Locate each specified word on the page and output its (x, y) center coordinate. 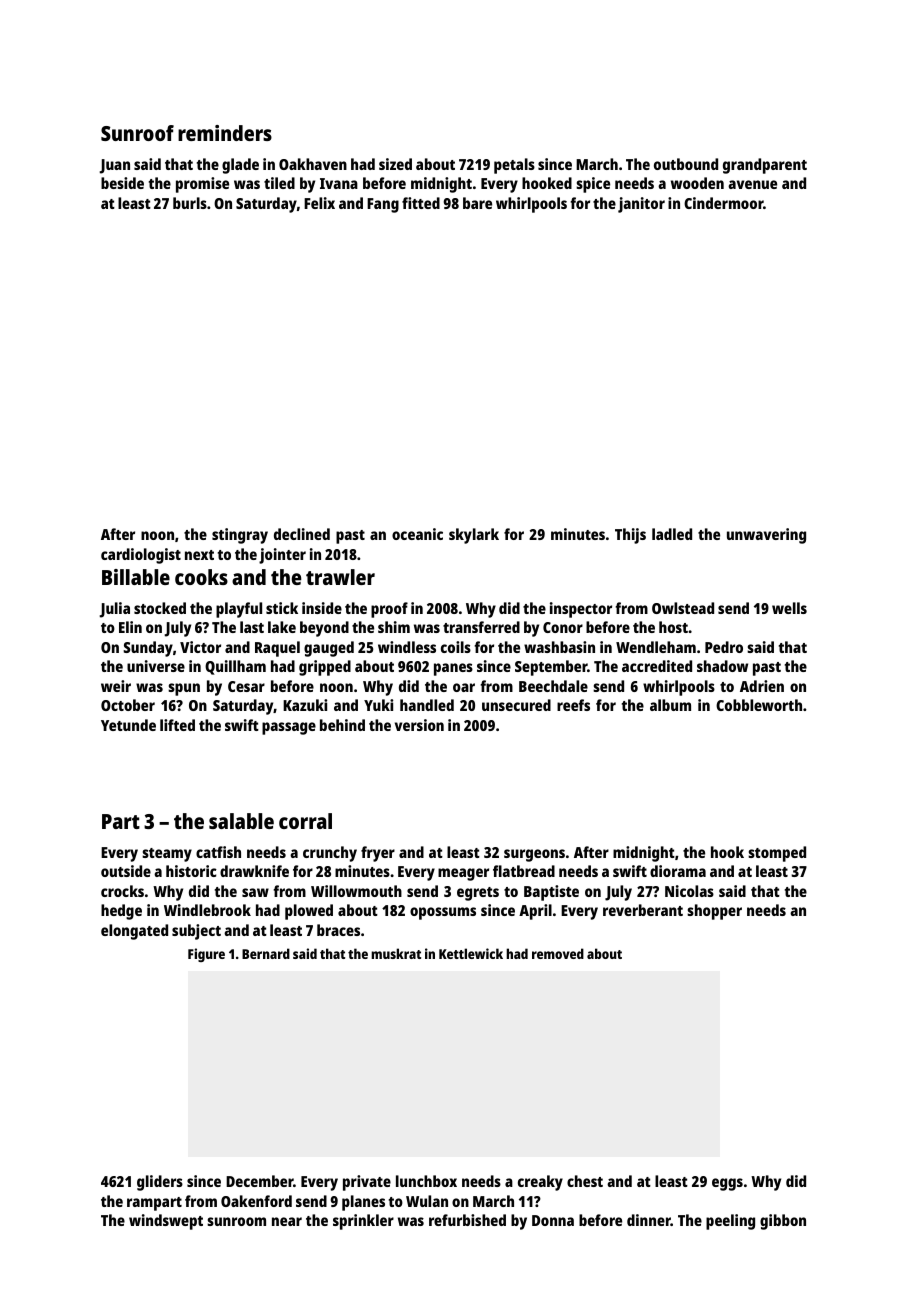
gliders (160, 1183)
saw (255, 892)
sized (395, 164)
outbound (686, 164)
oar (464, 687)
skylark (474, 536)
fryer (378, 854)
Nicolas (689, 891)
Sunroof (137, 133)
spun (184, 689)
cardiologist (141, 556)
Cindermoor (723, 203)
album (670, 705)
